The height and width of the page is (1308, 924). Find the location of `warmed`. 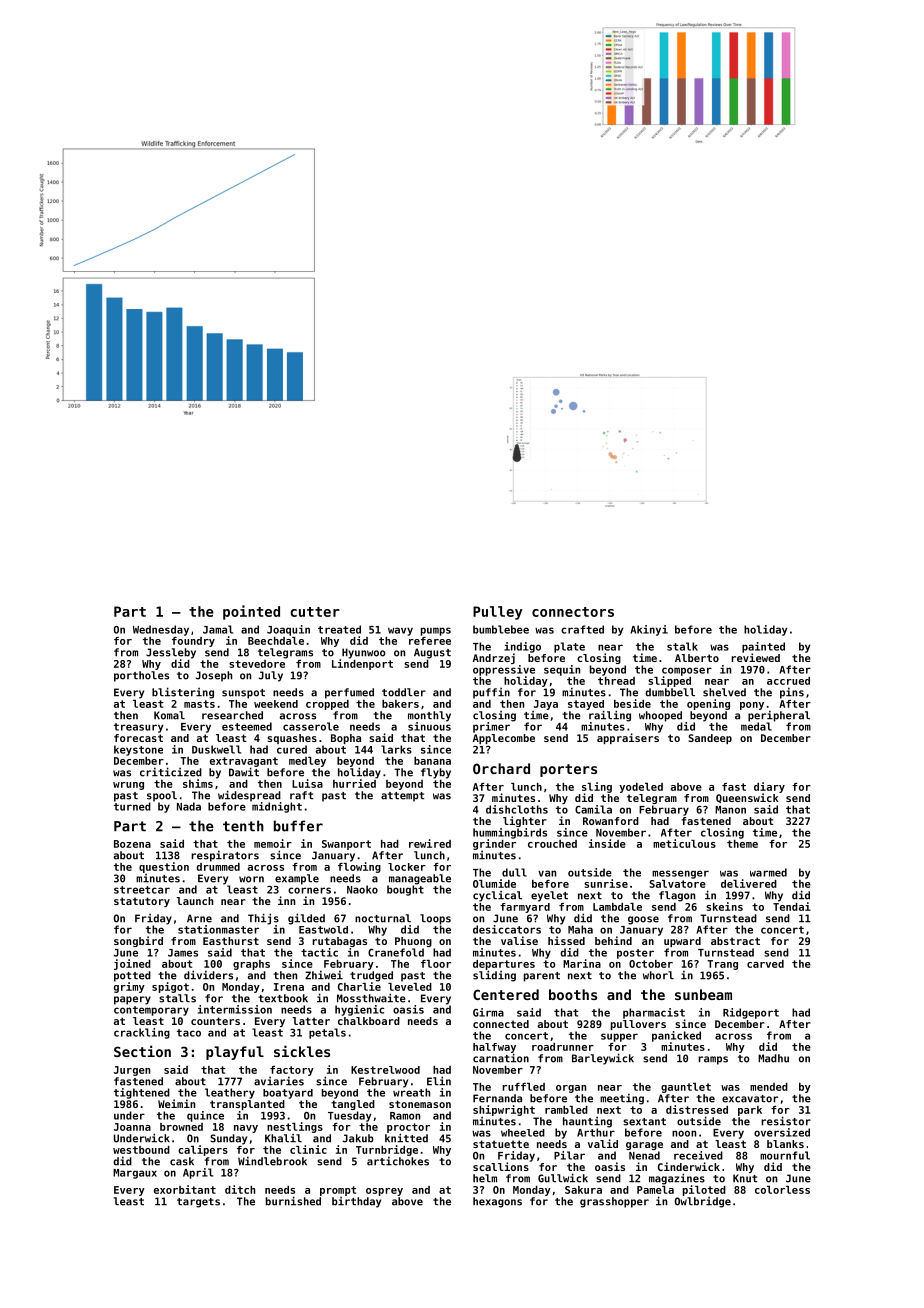

warmed is located at coordinates (768, 872).
